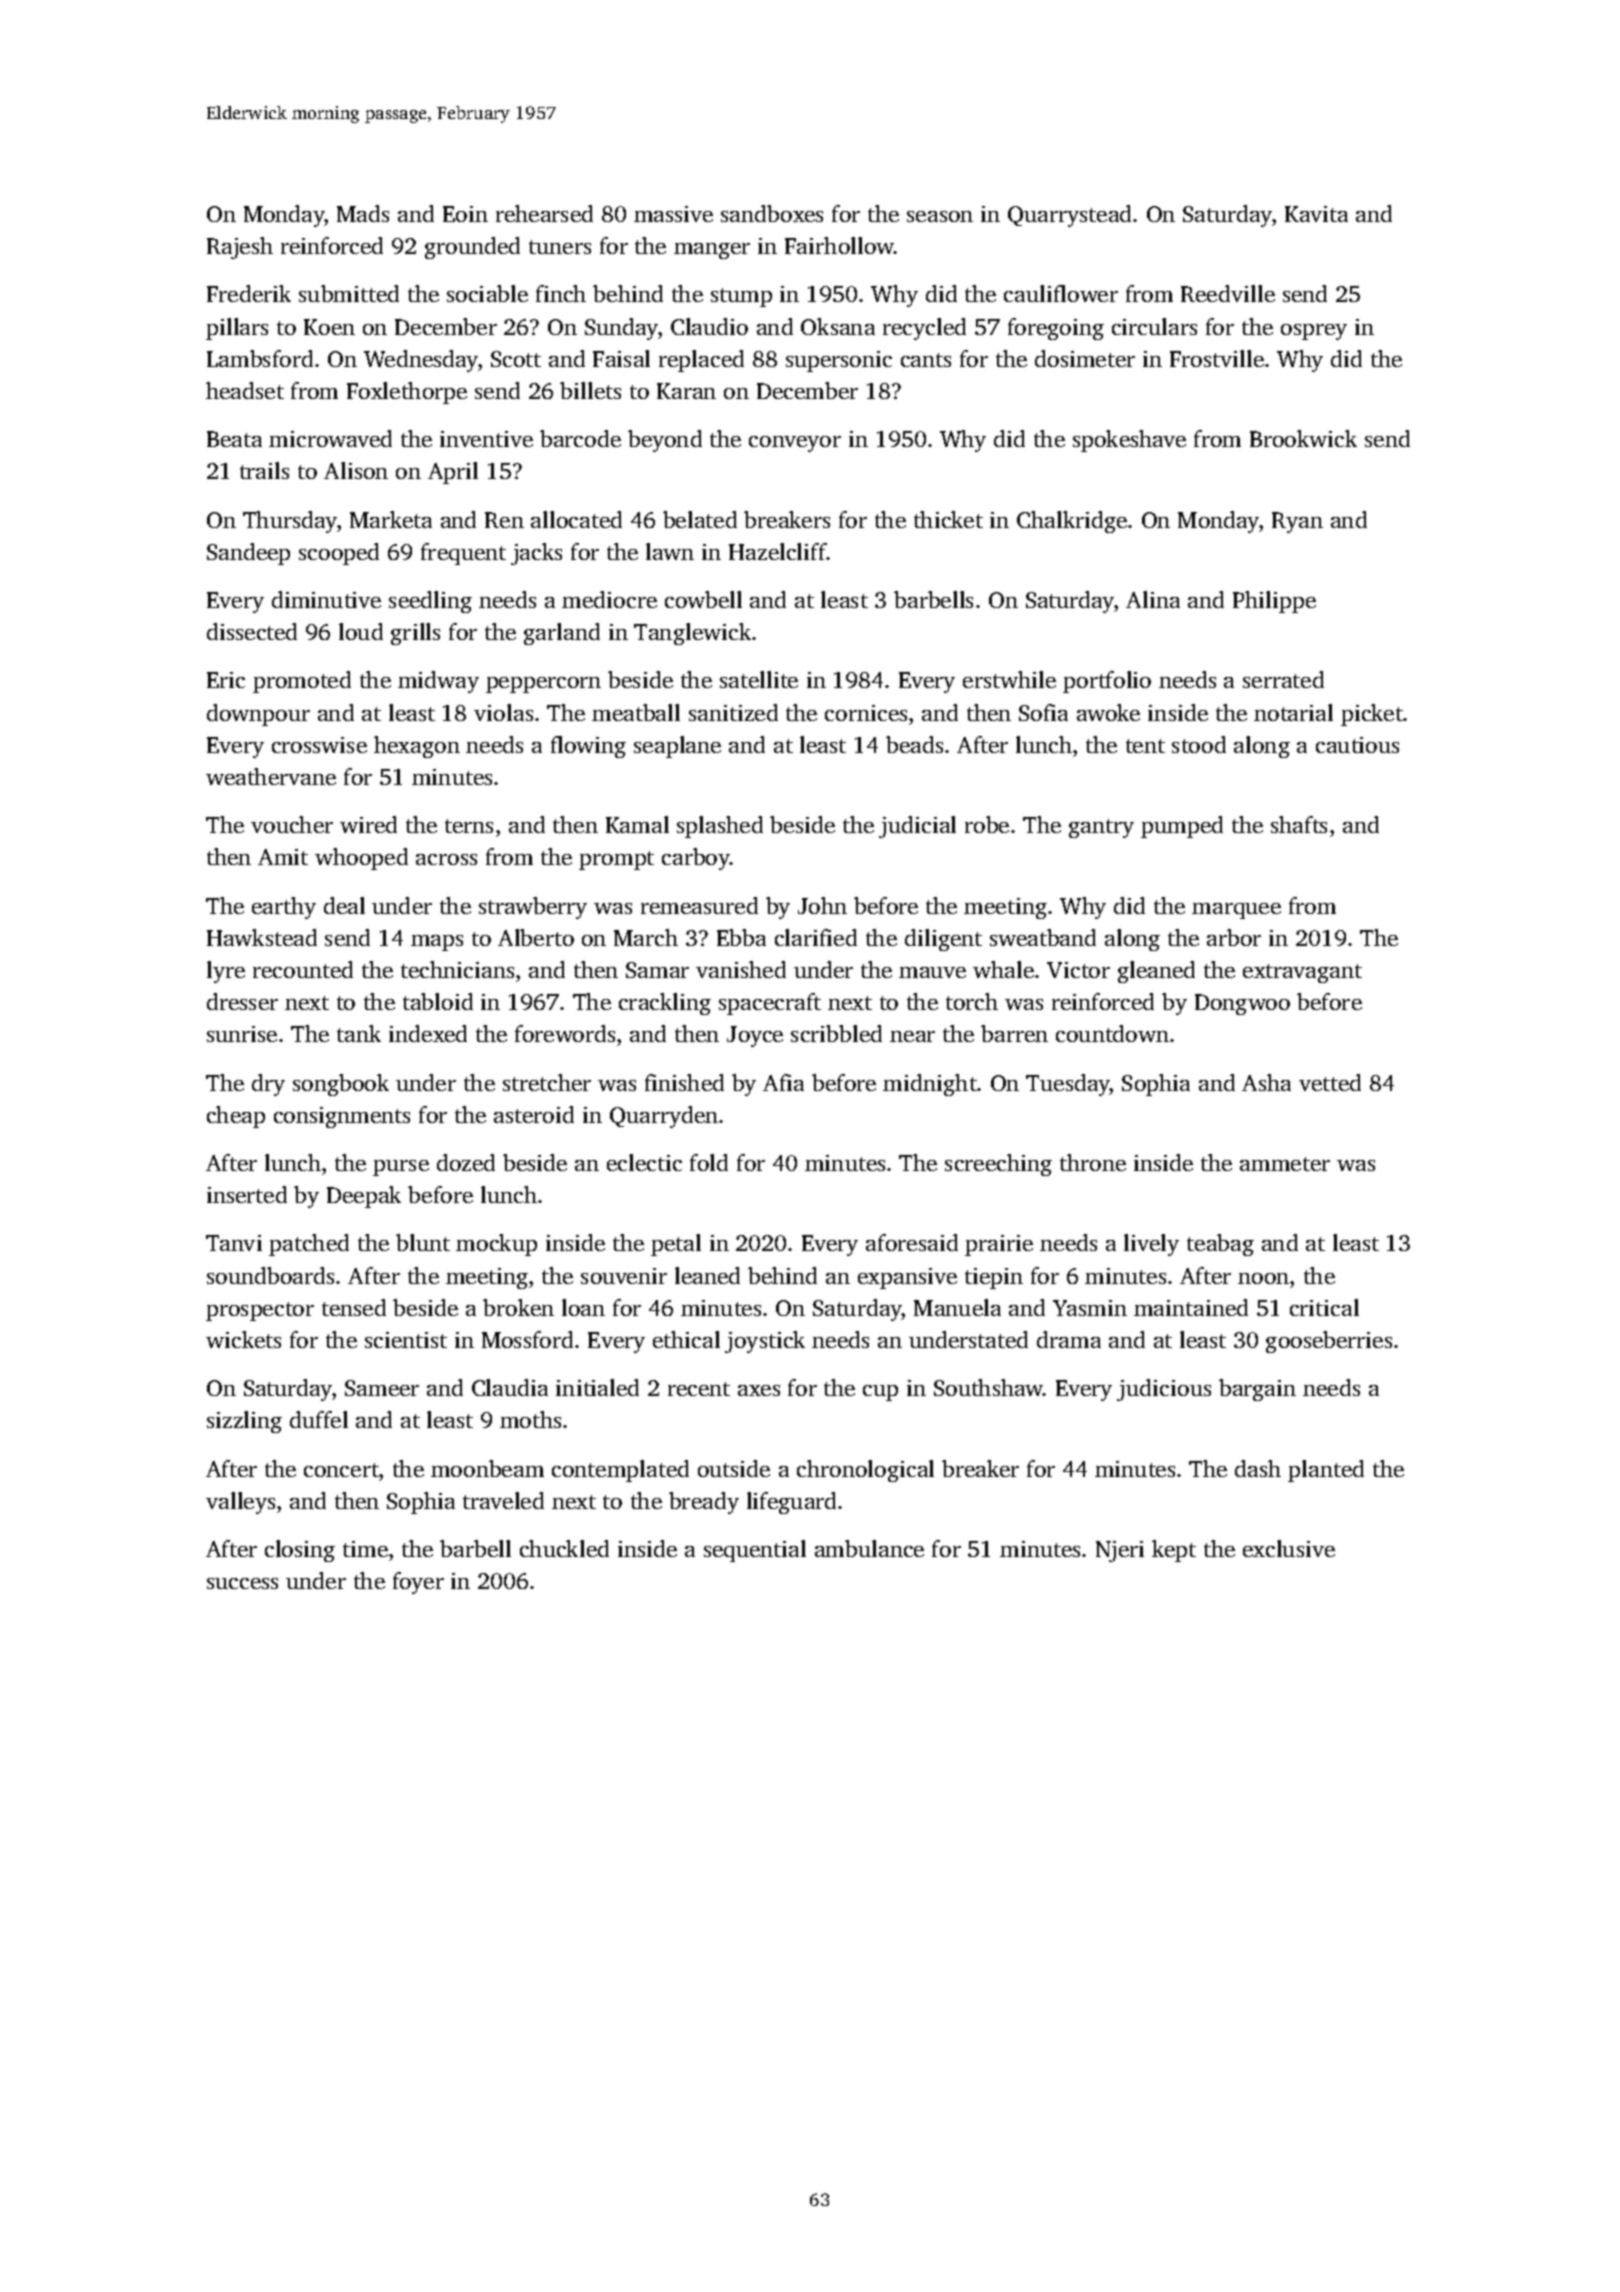  Describe the element at coordinates (1003, 969) in the document. I see `whale` at that location.
